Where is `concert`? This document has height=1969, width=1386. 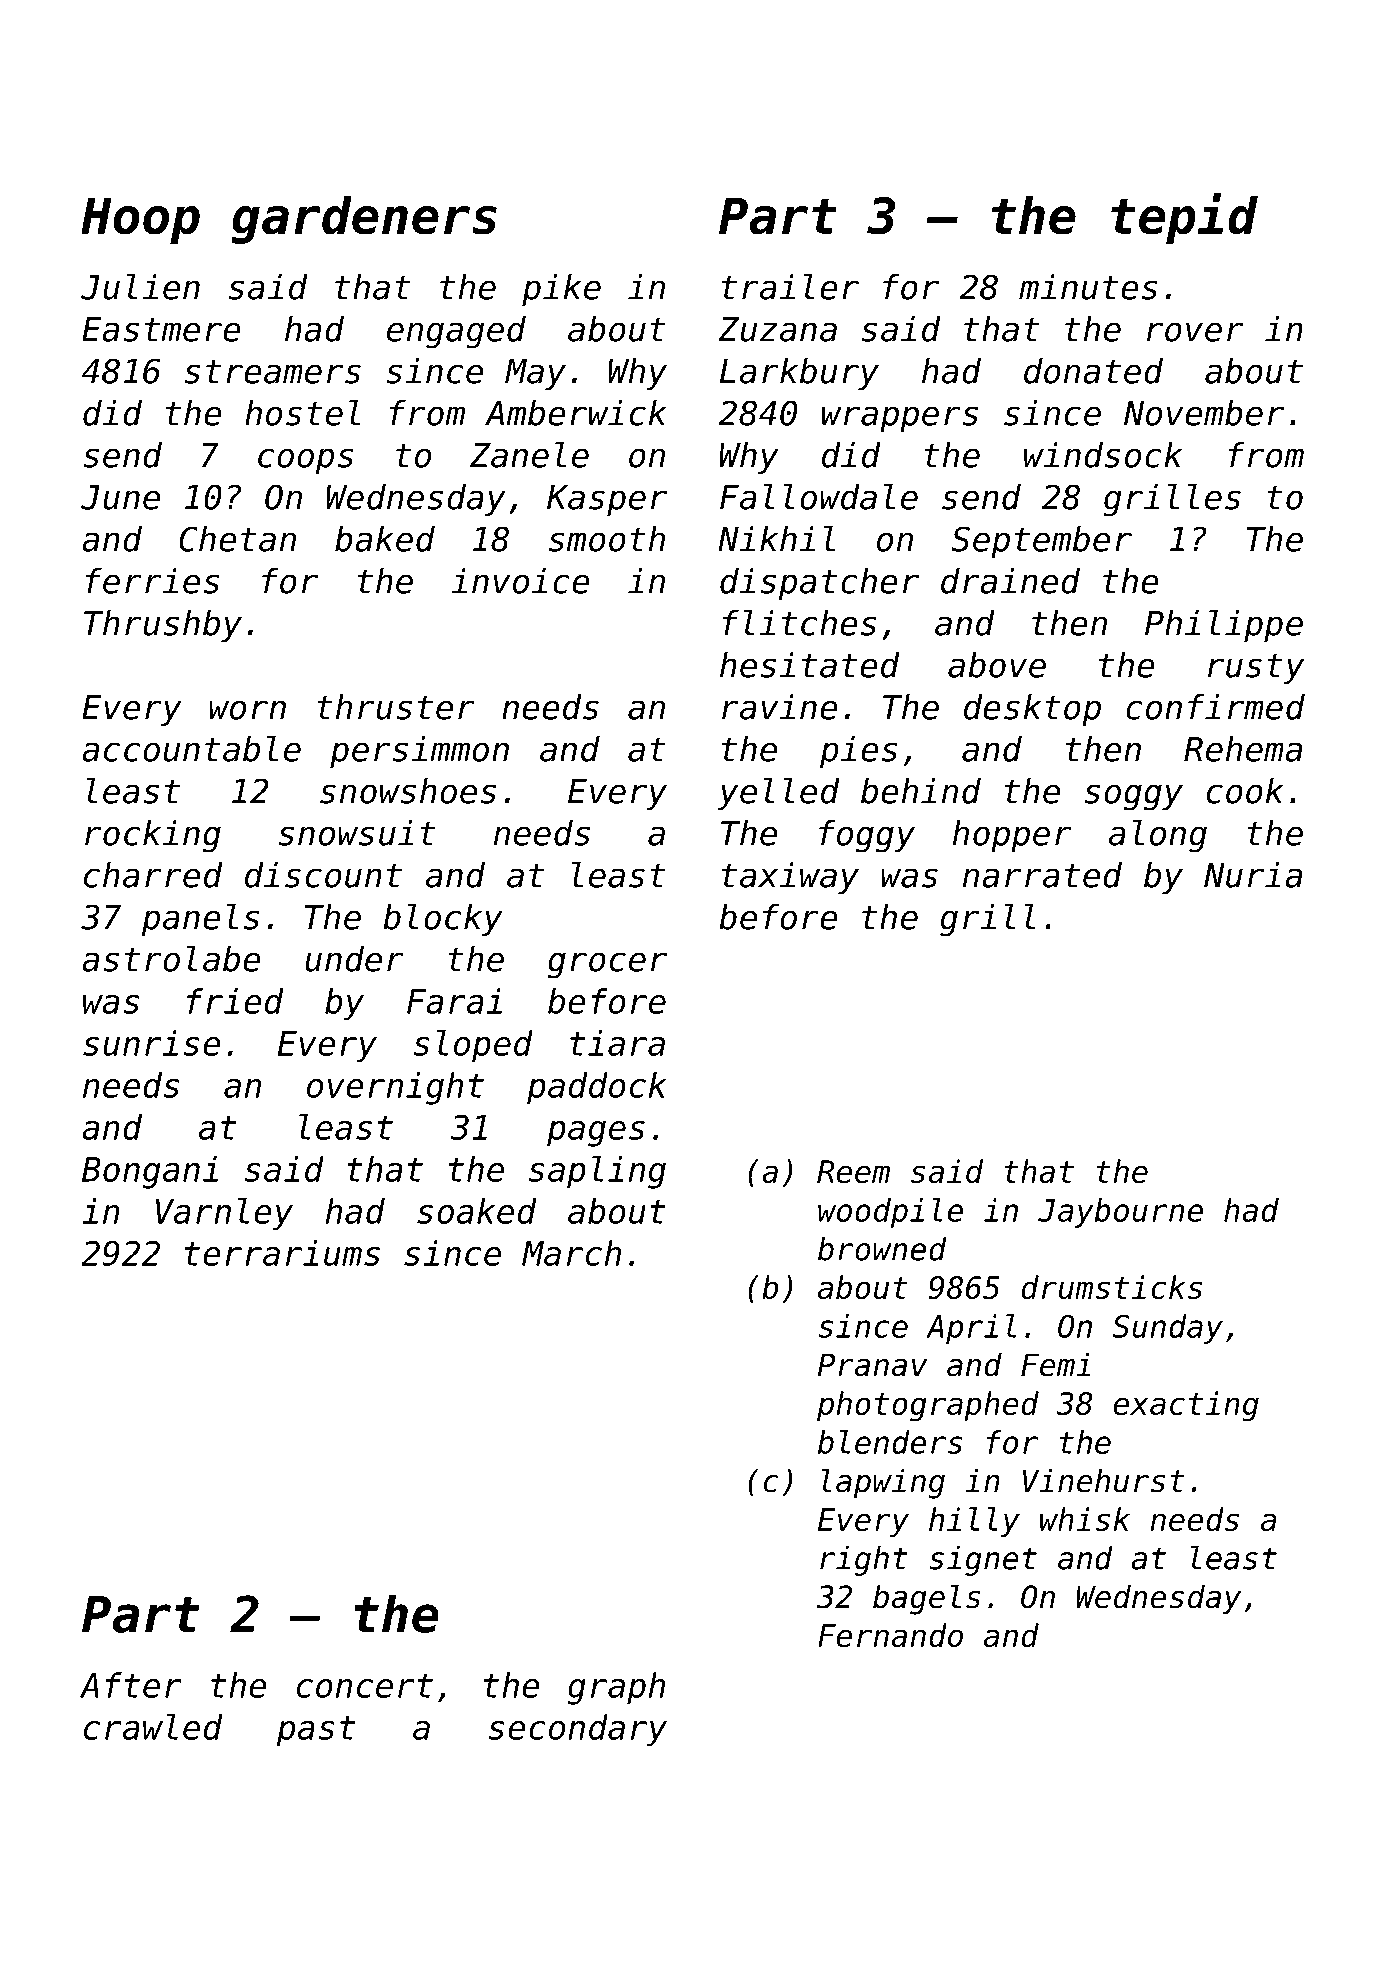
concert is located at coordinates (365, 1686).
